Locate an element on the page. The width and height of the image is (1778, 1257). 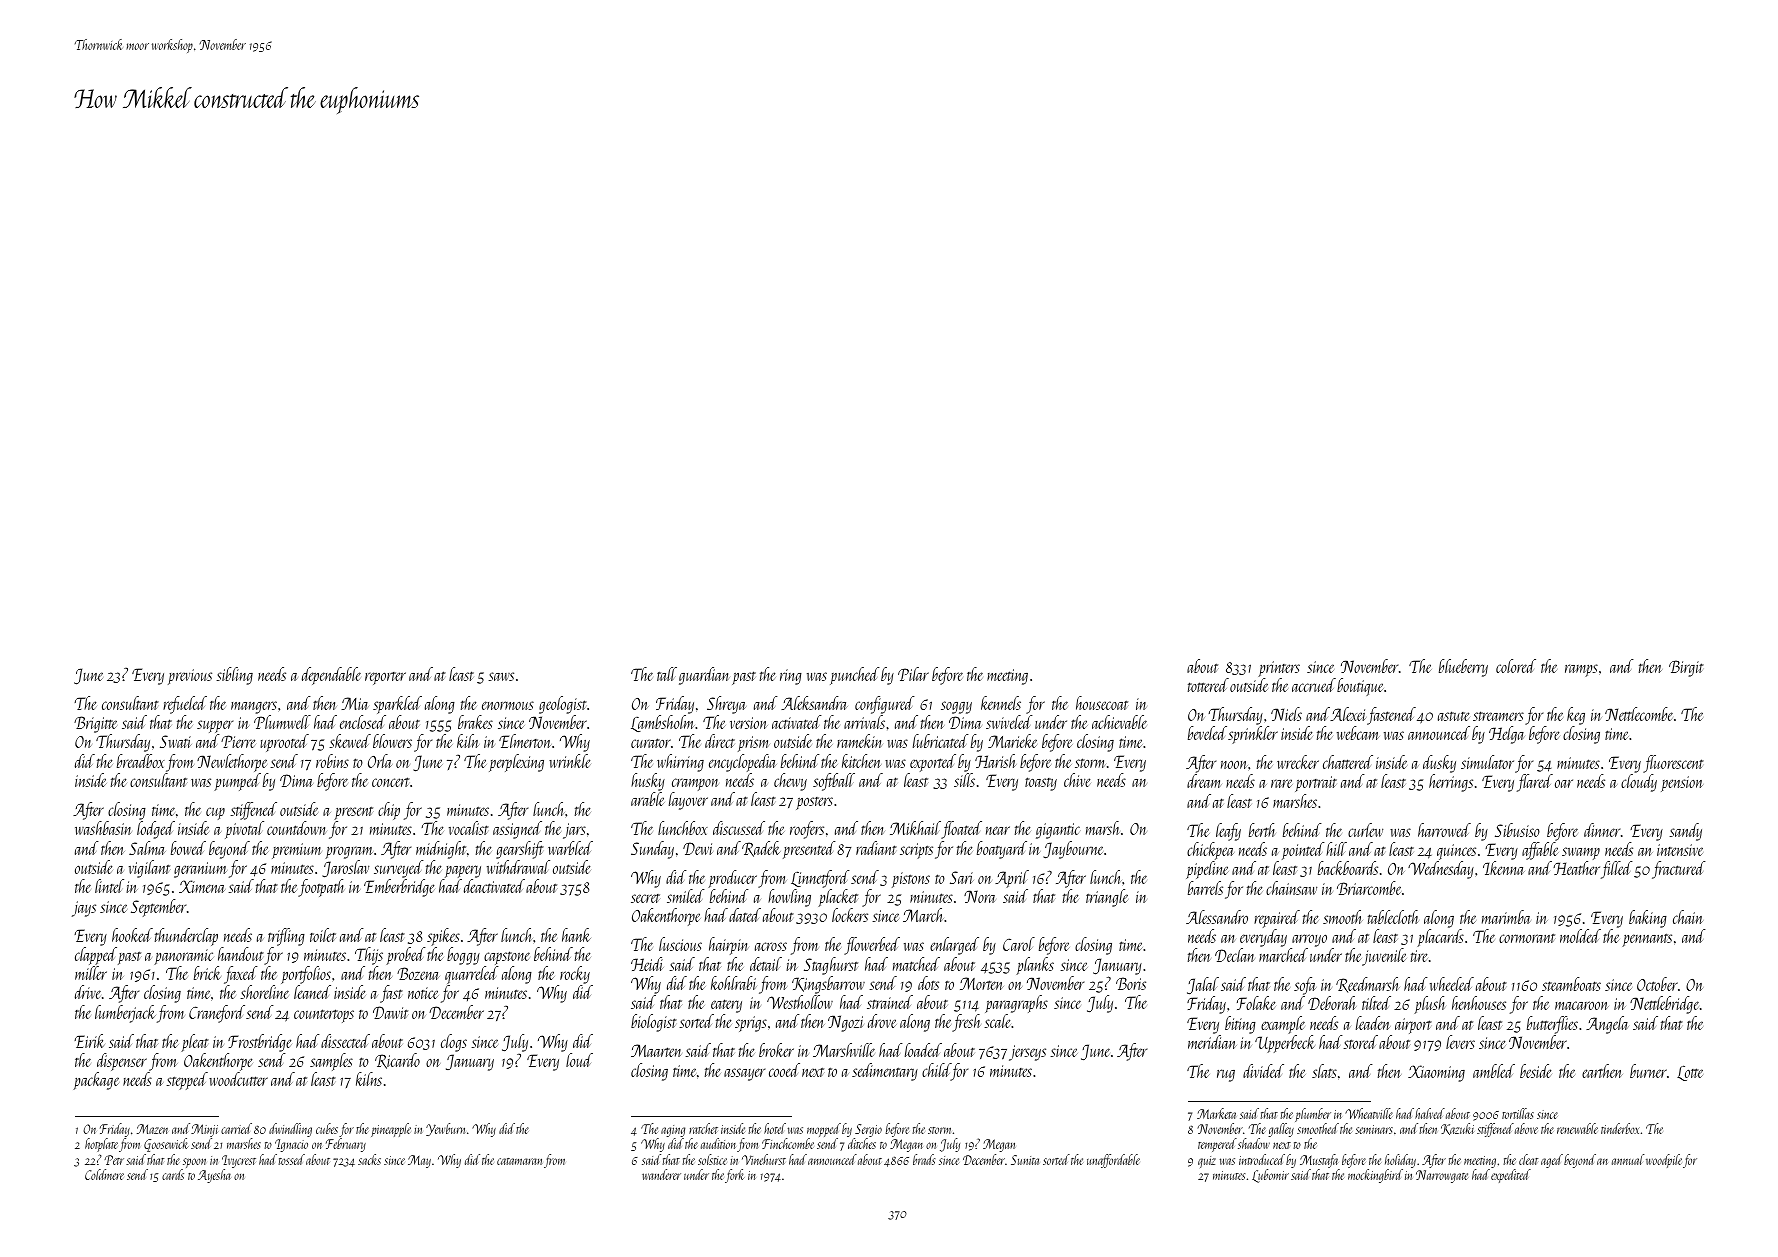
flowerbed is located at coordinates (872, 946).
